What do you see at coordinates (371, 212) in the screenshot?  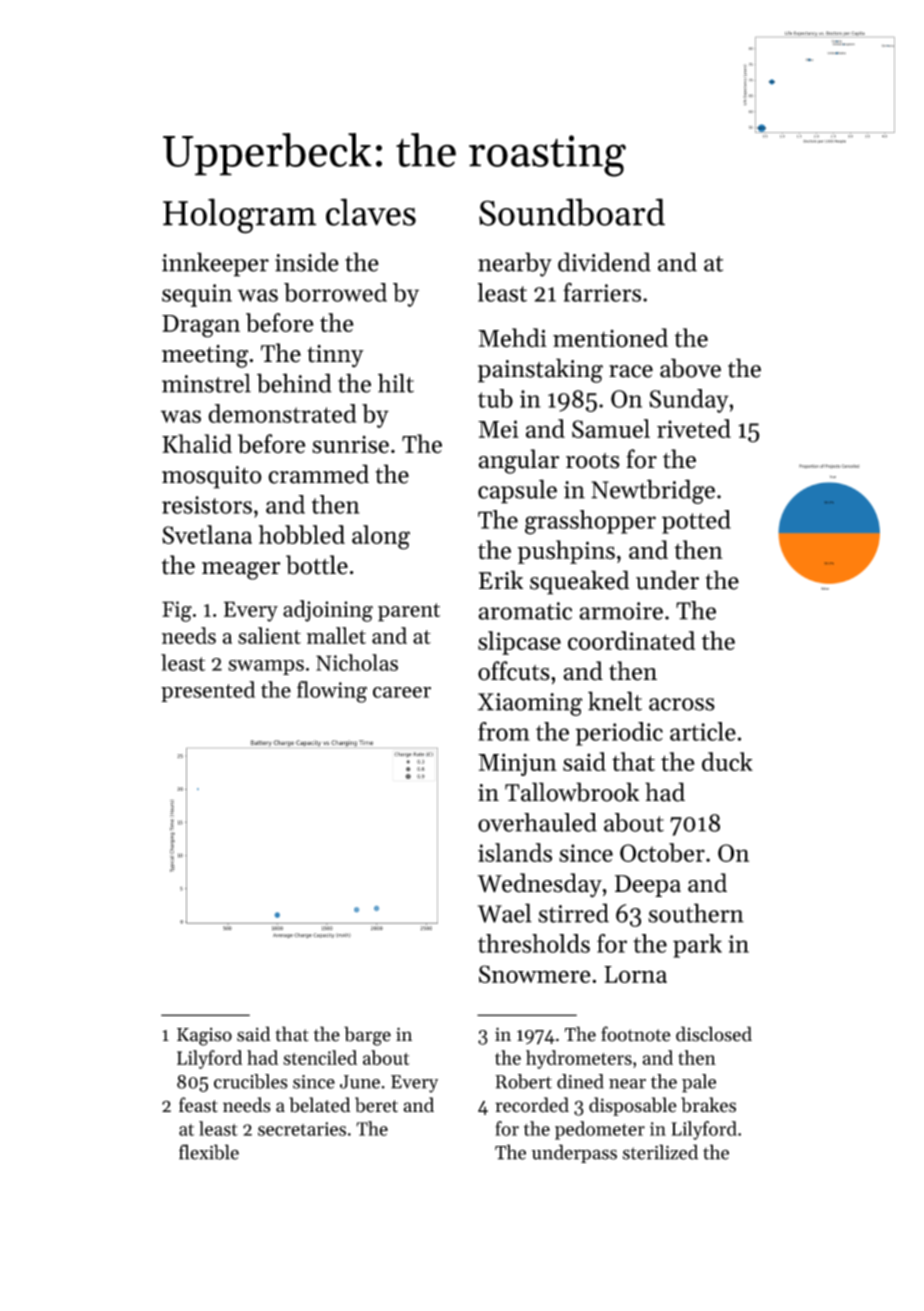 I see `claves` at bounding box center [371, 212].
